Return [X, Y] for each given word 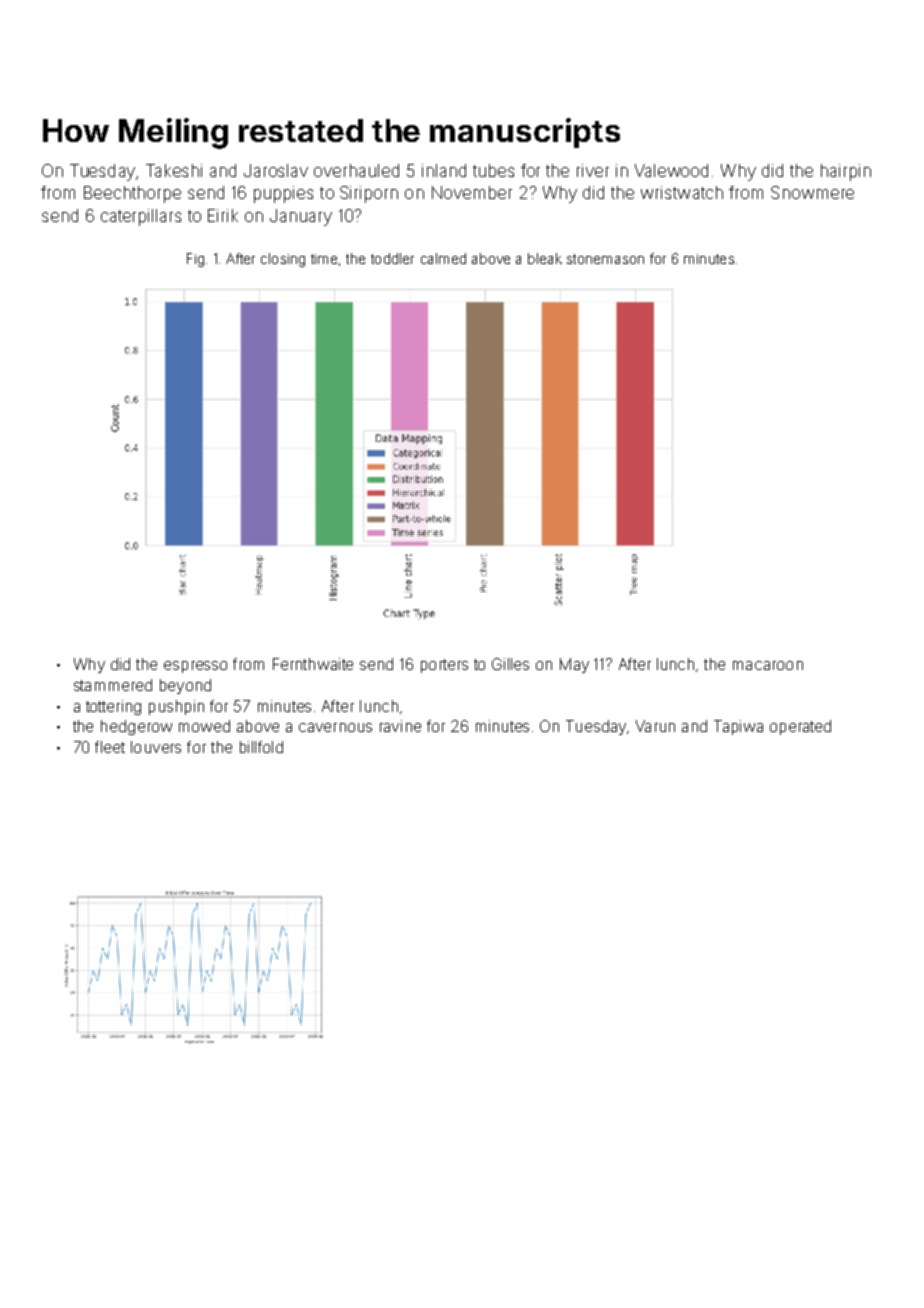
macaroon [768, 665]
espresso [195, 667]
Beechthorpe [132, 194]
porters [444, 666]
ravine [400, 726]
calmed [443, 258]
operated [800, 727]
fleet [110, 747]
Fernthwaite [313, 664]
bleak [545, 258]
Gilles [510, 664]
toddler [392, 258]
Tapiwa [738, 727]
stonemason [605, 259]
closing [283, 260]
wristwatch [682, 192]
